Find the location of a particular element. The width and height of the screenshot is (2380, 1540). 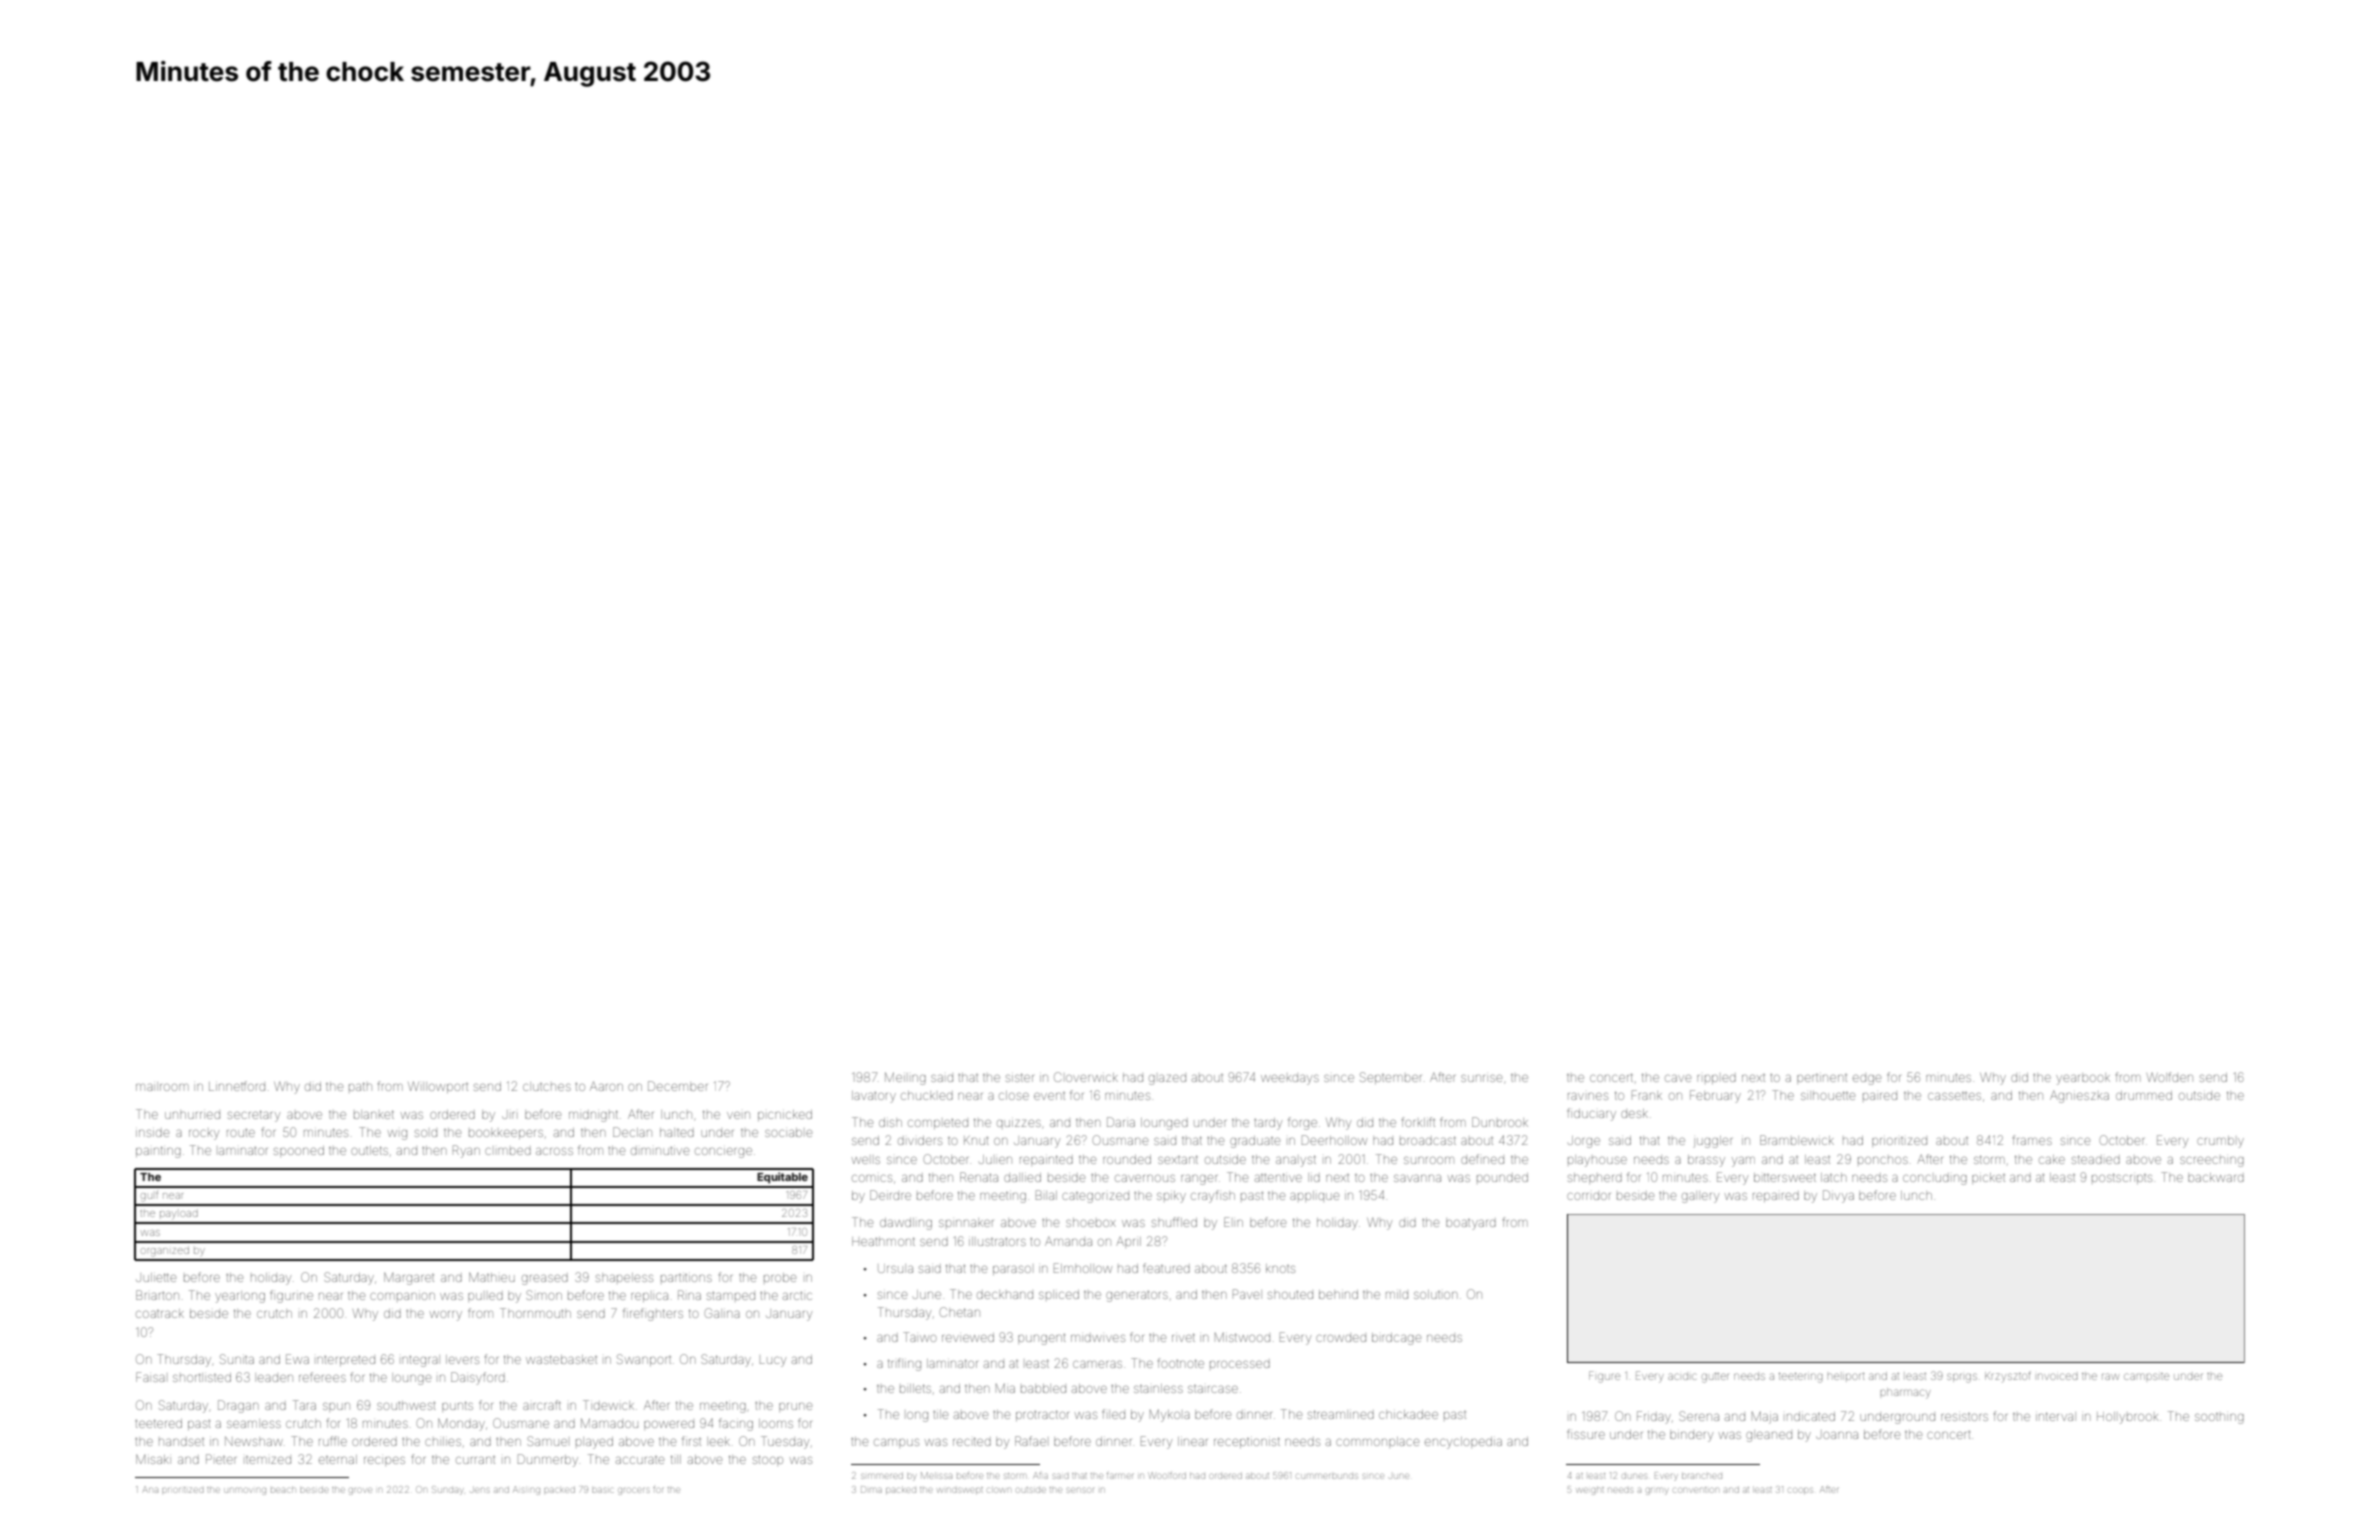

aircraft is located at coordinates (542, 1405).
